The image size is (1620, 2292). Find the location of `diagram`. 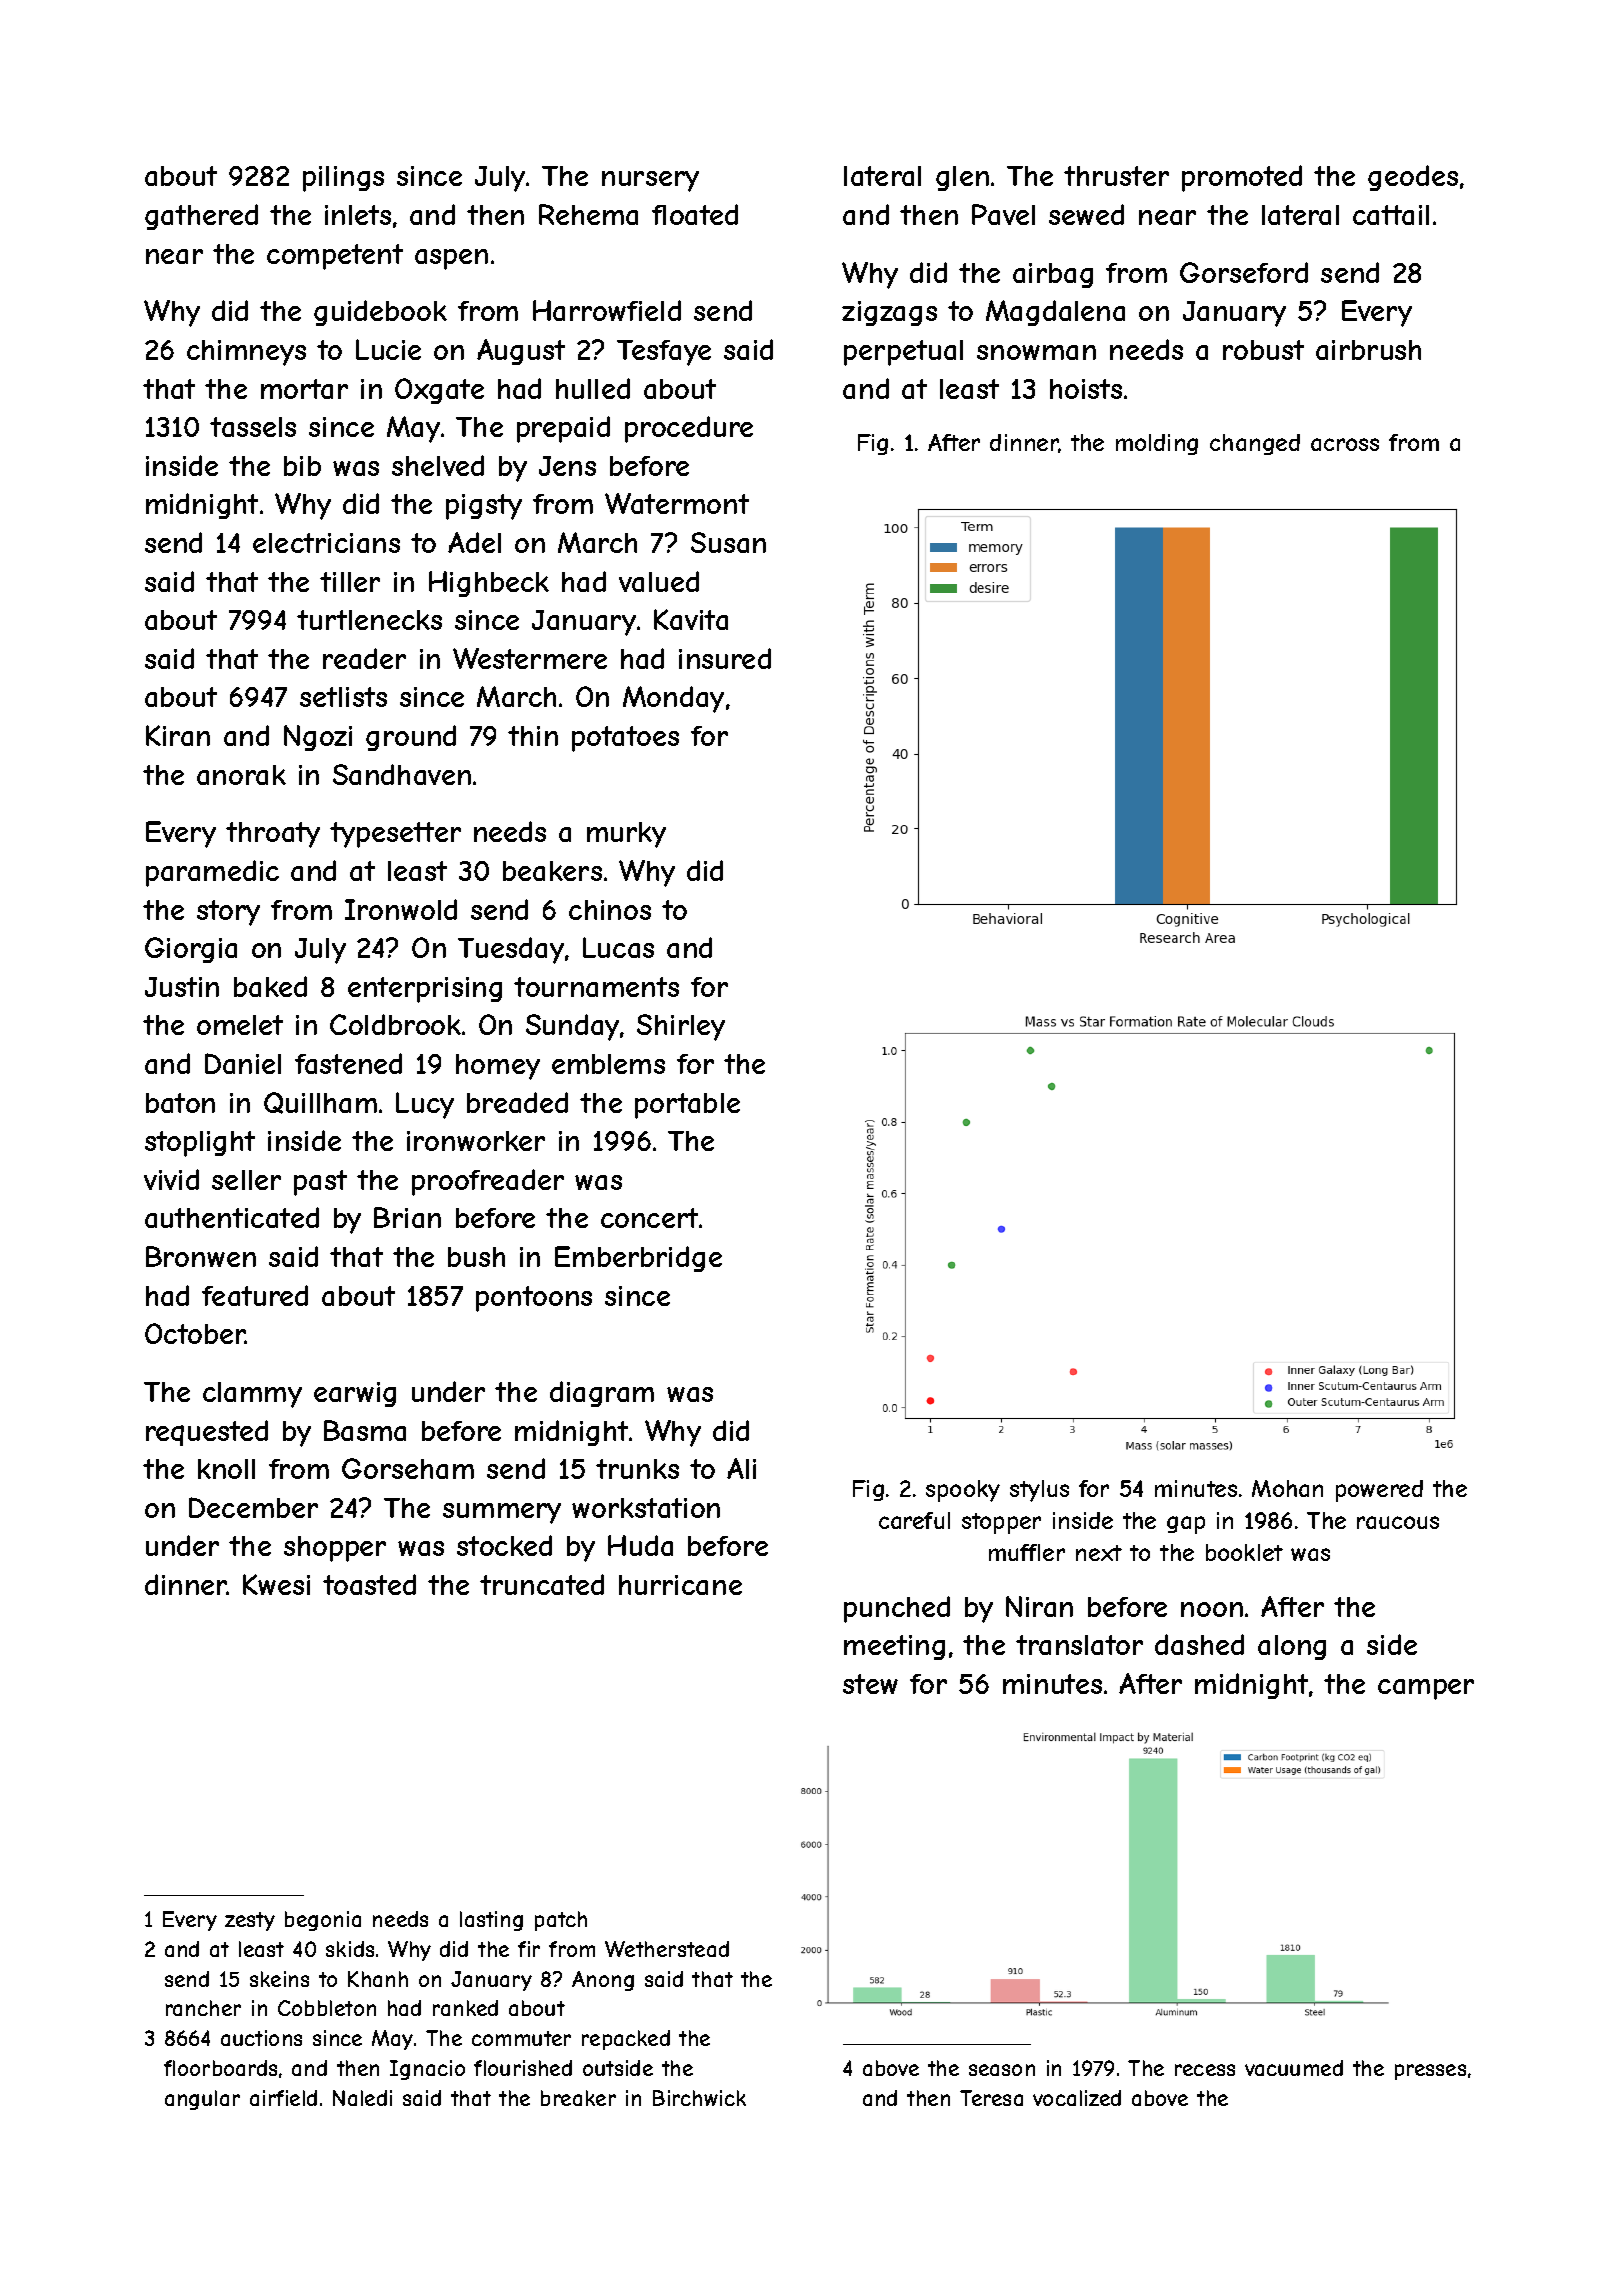

diagram is located at coordinates (602, 1394).
